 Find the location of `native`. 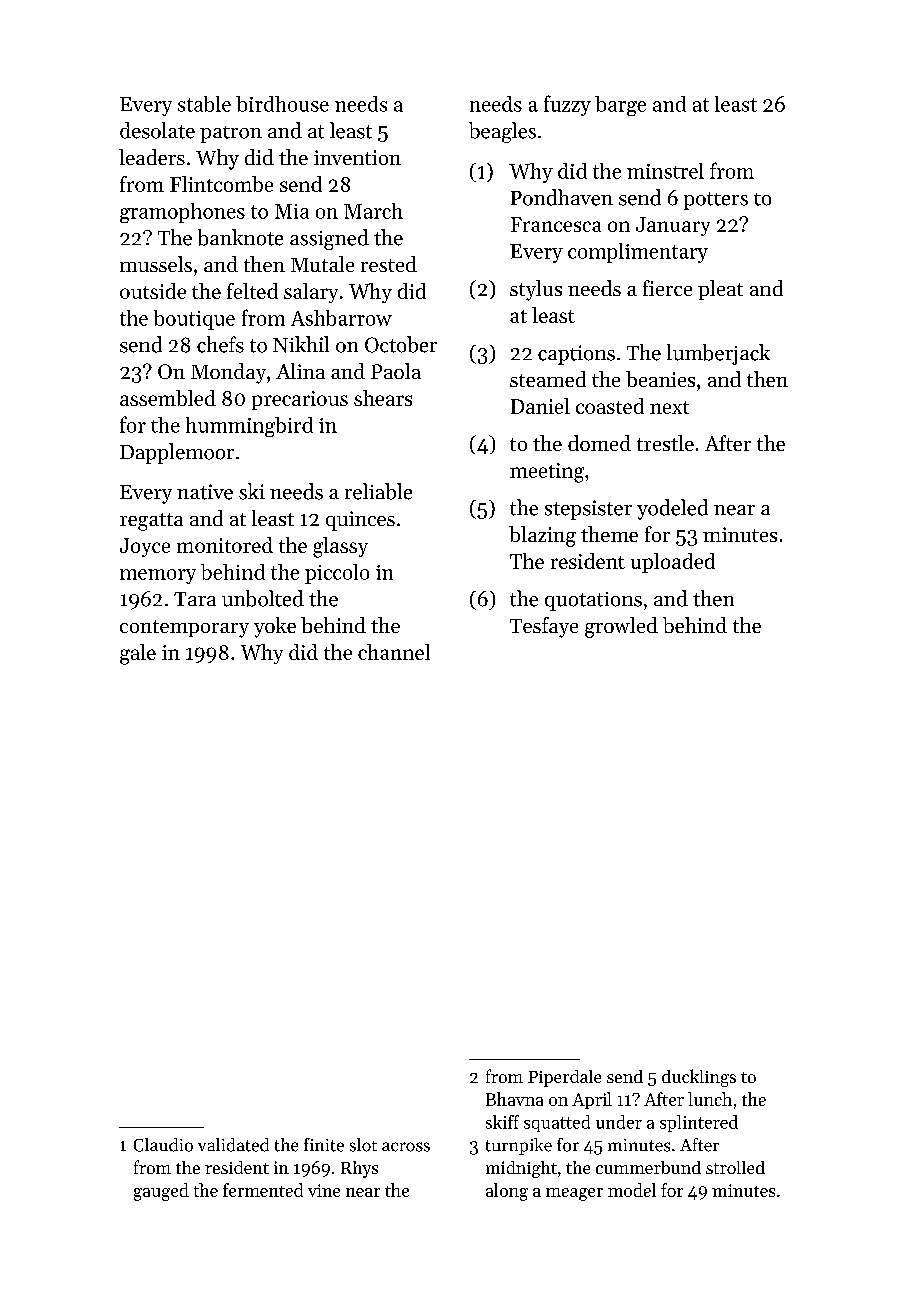

native is located at coordinates (205, 492).
